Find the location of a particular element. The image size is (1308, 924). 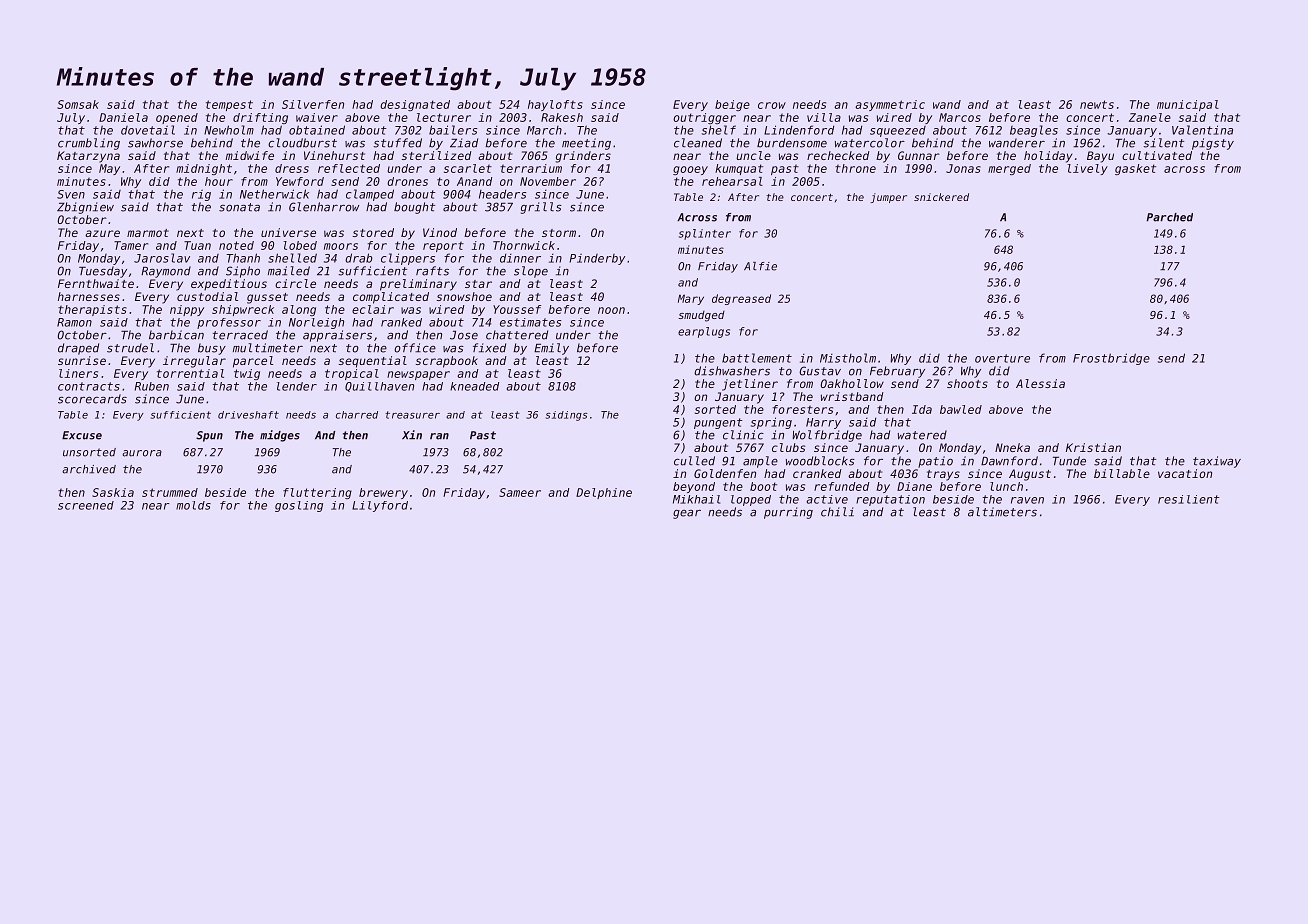

screened is located at coordinates (86, 505).
